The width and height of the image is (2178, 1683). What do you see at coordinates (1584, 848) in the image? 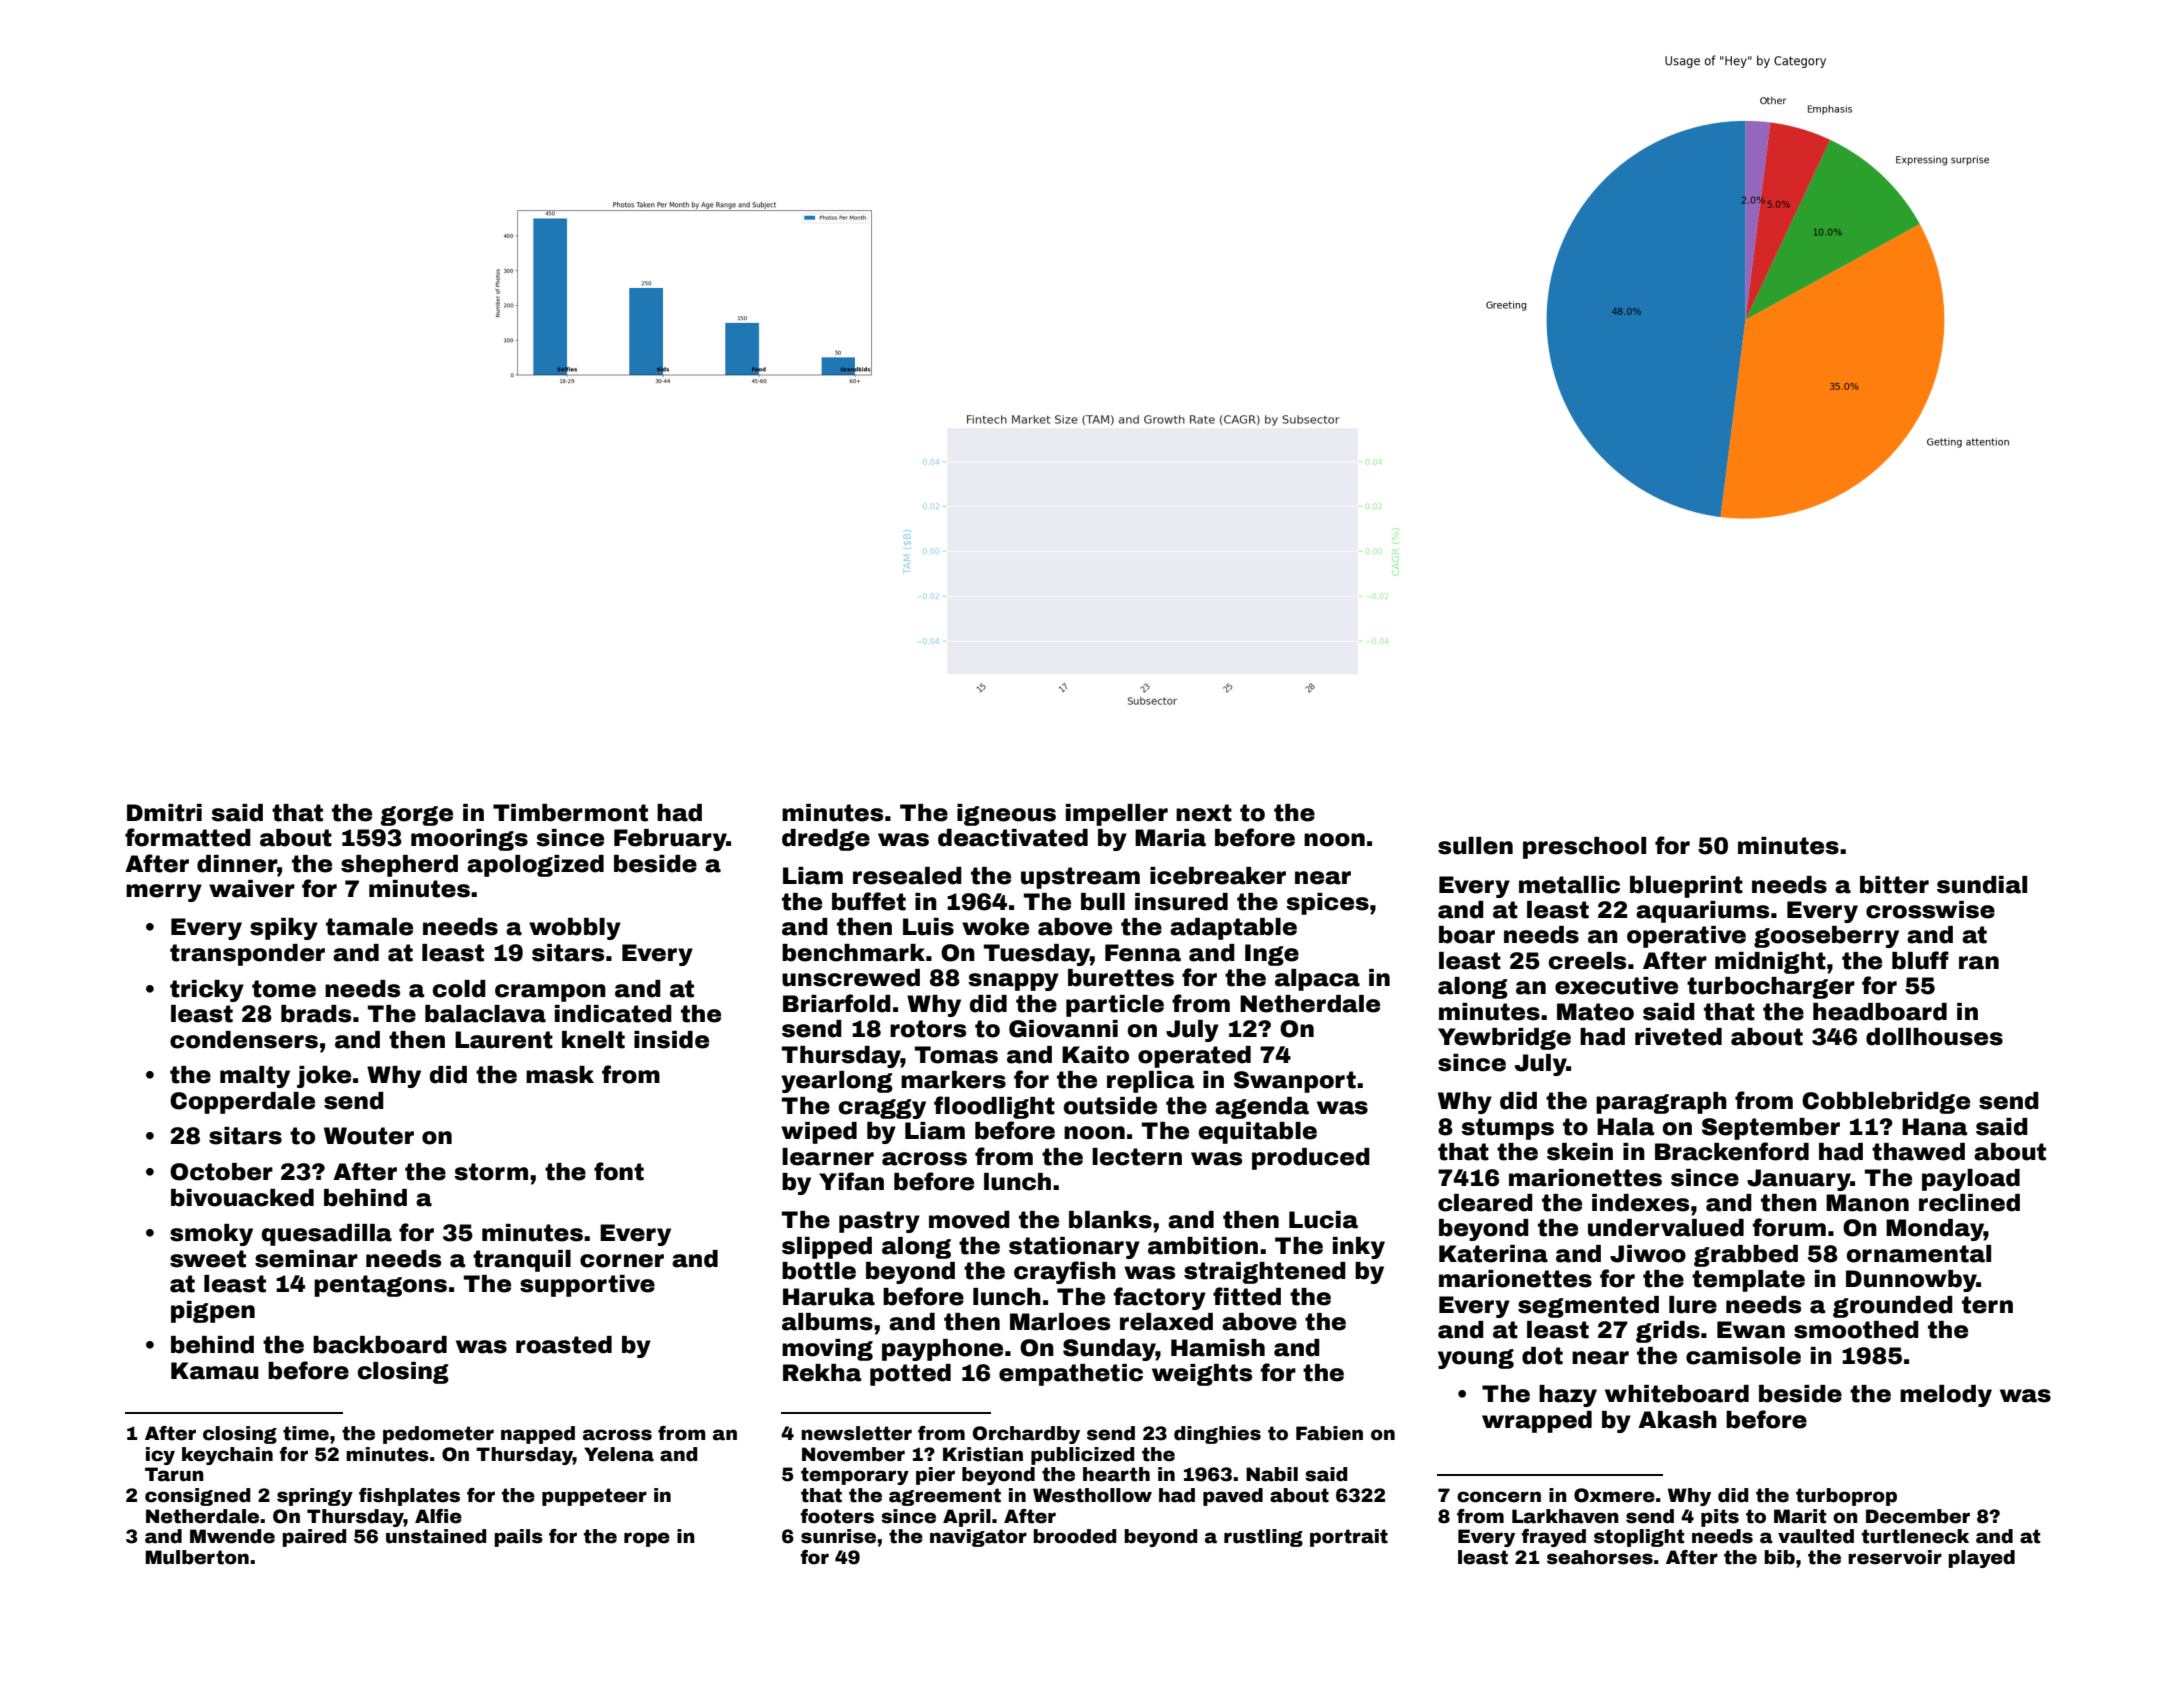
I see `preschool` at bounding box center [1584, 848].
